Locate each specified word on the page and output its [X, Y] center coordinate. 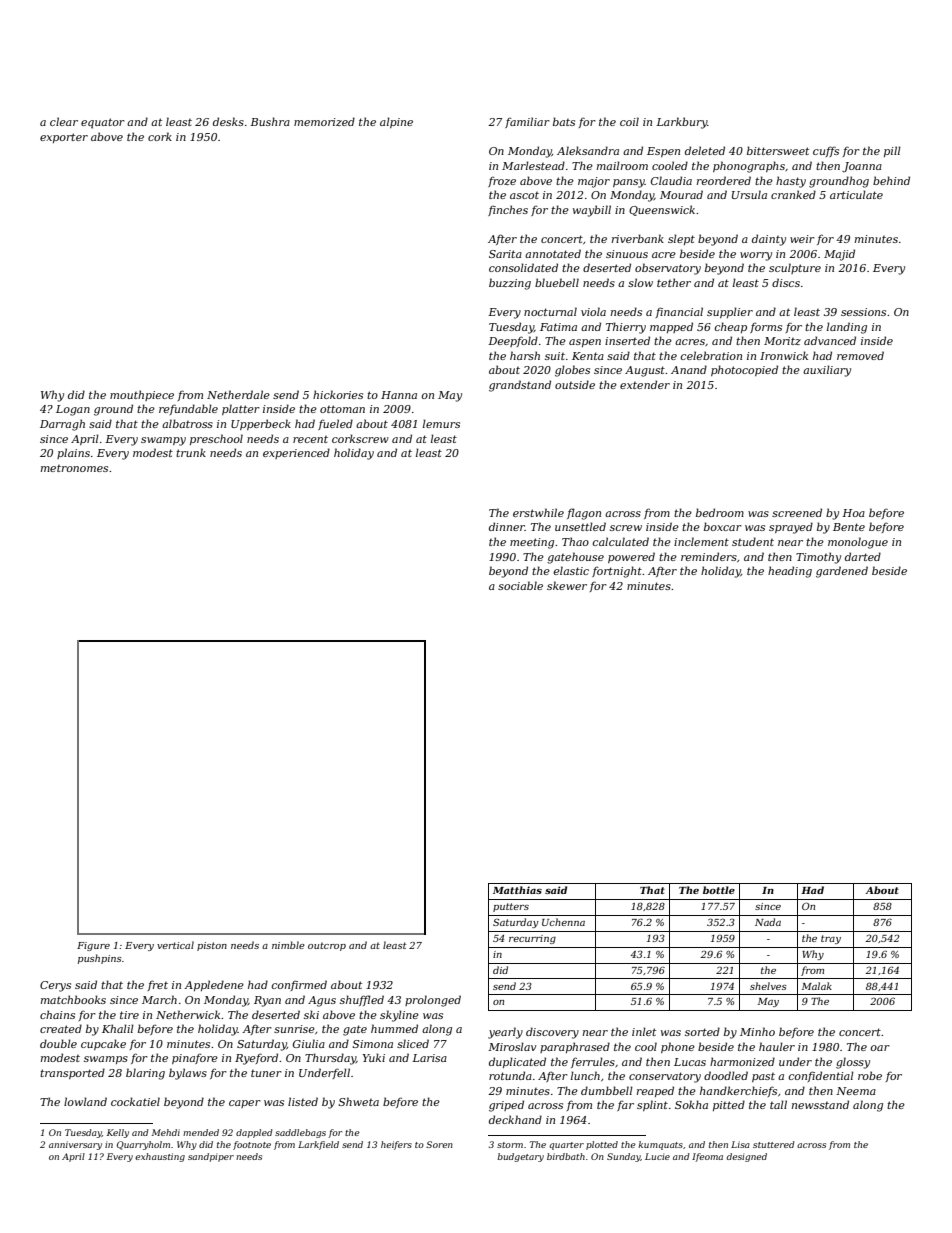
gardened [842, 572]
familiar [527, 122]
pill [892, 151]
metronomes [74, 468]
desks [228, 121]
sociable [520, 585]
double [58, 1043]
